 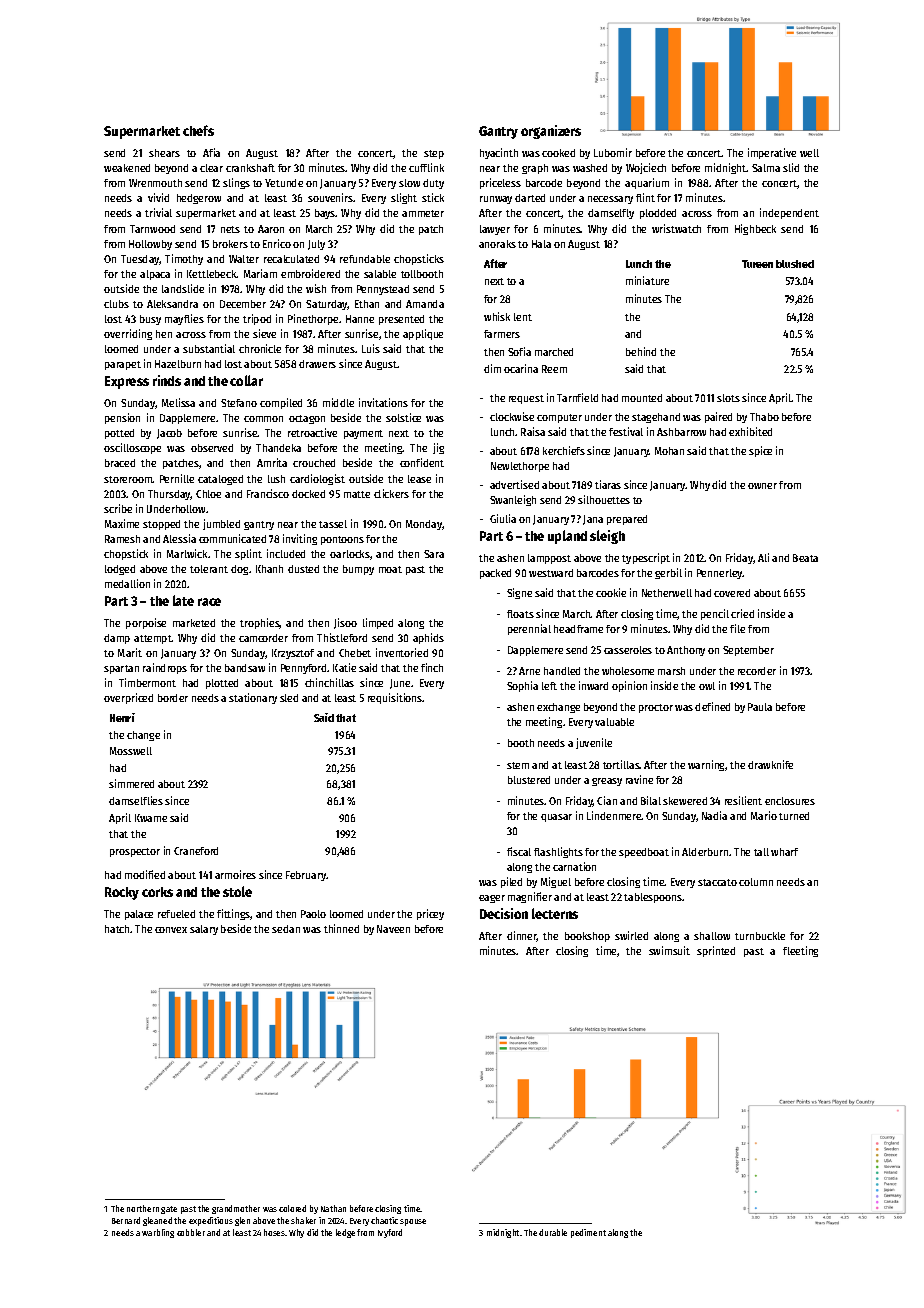 I want to click on Yetunde, so click(x=284, y=183).
